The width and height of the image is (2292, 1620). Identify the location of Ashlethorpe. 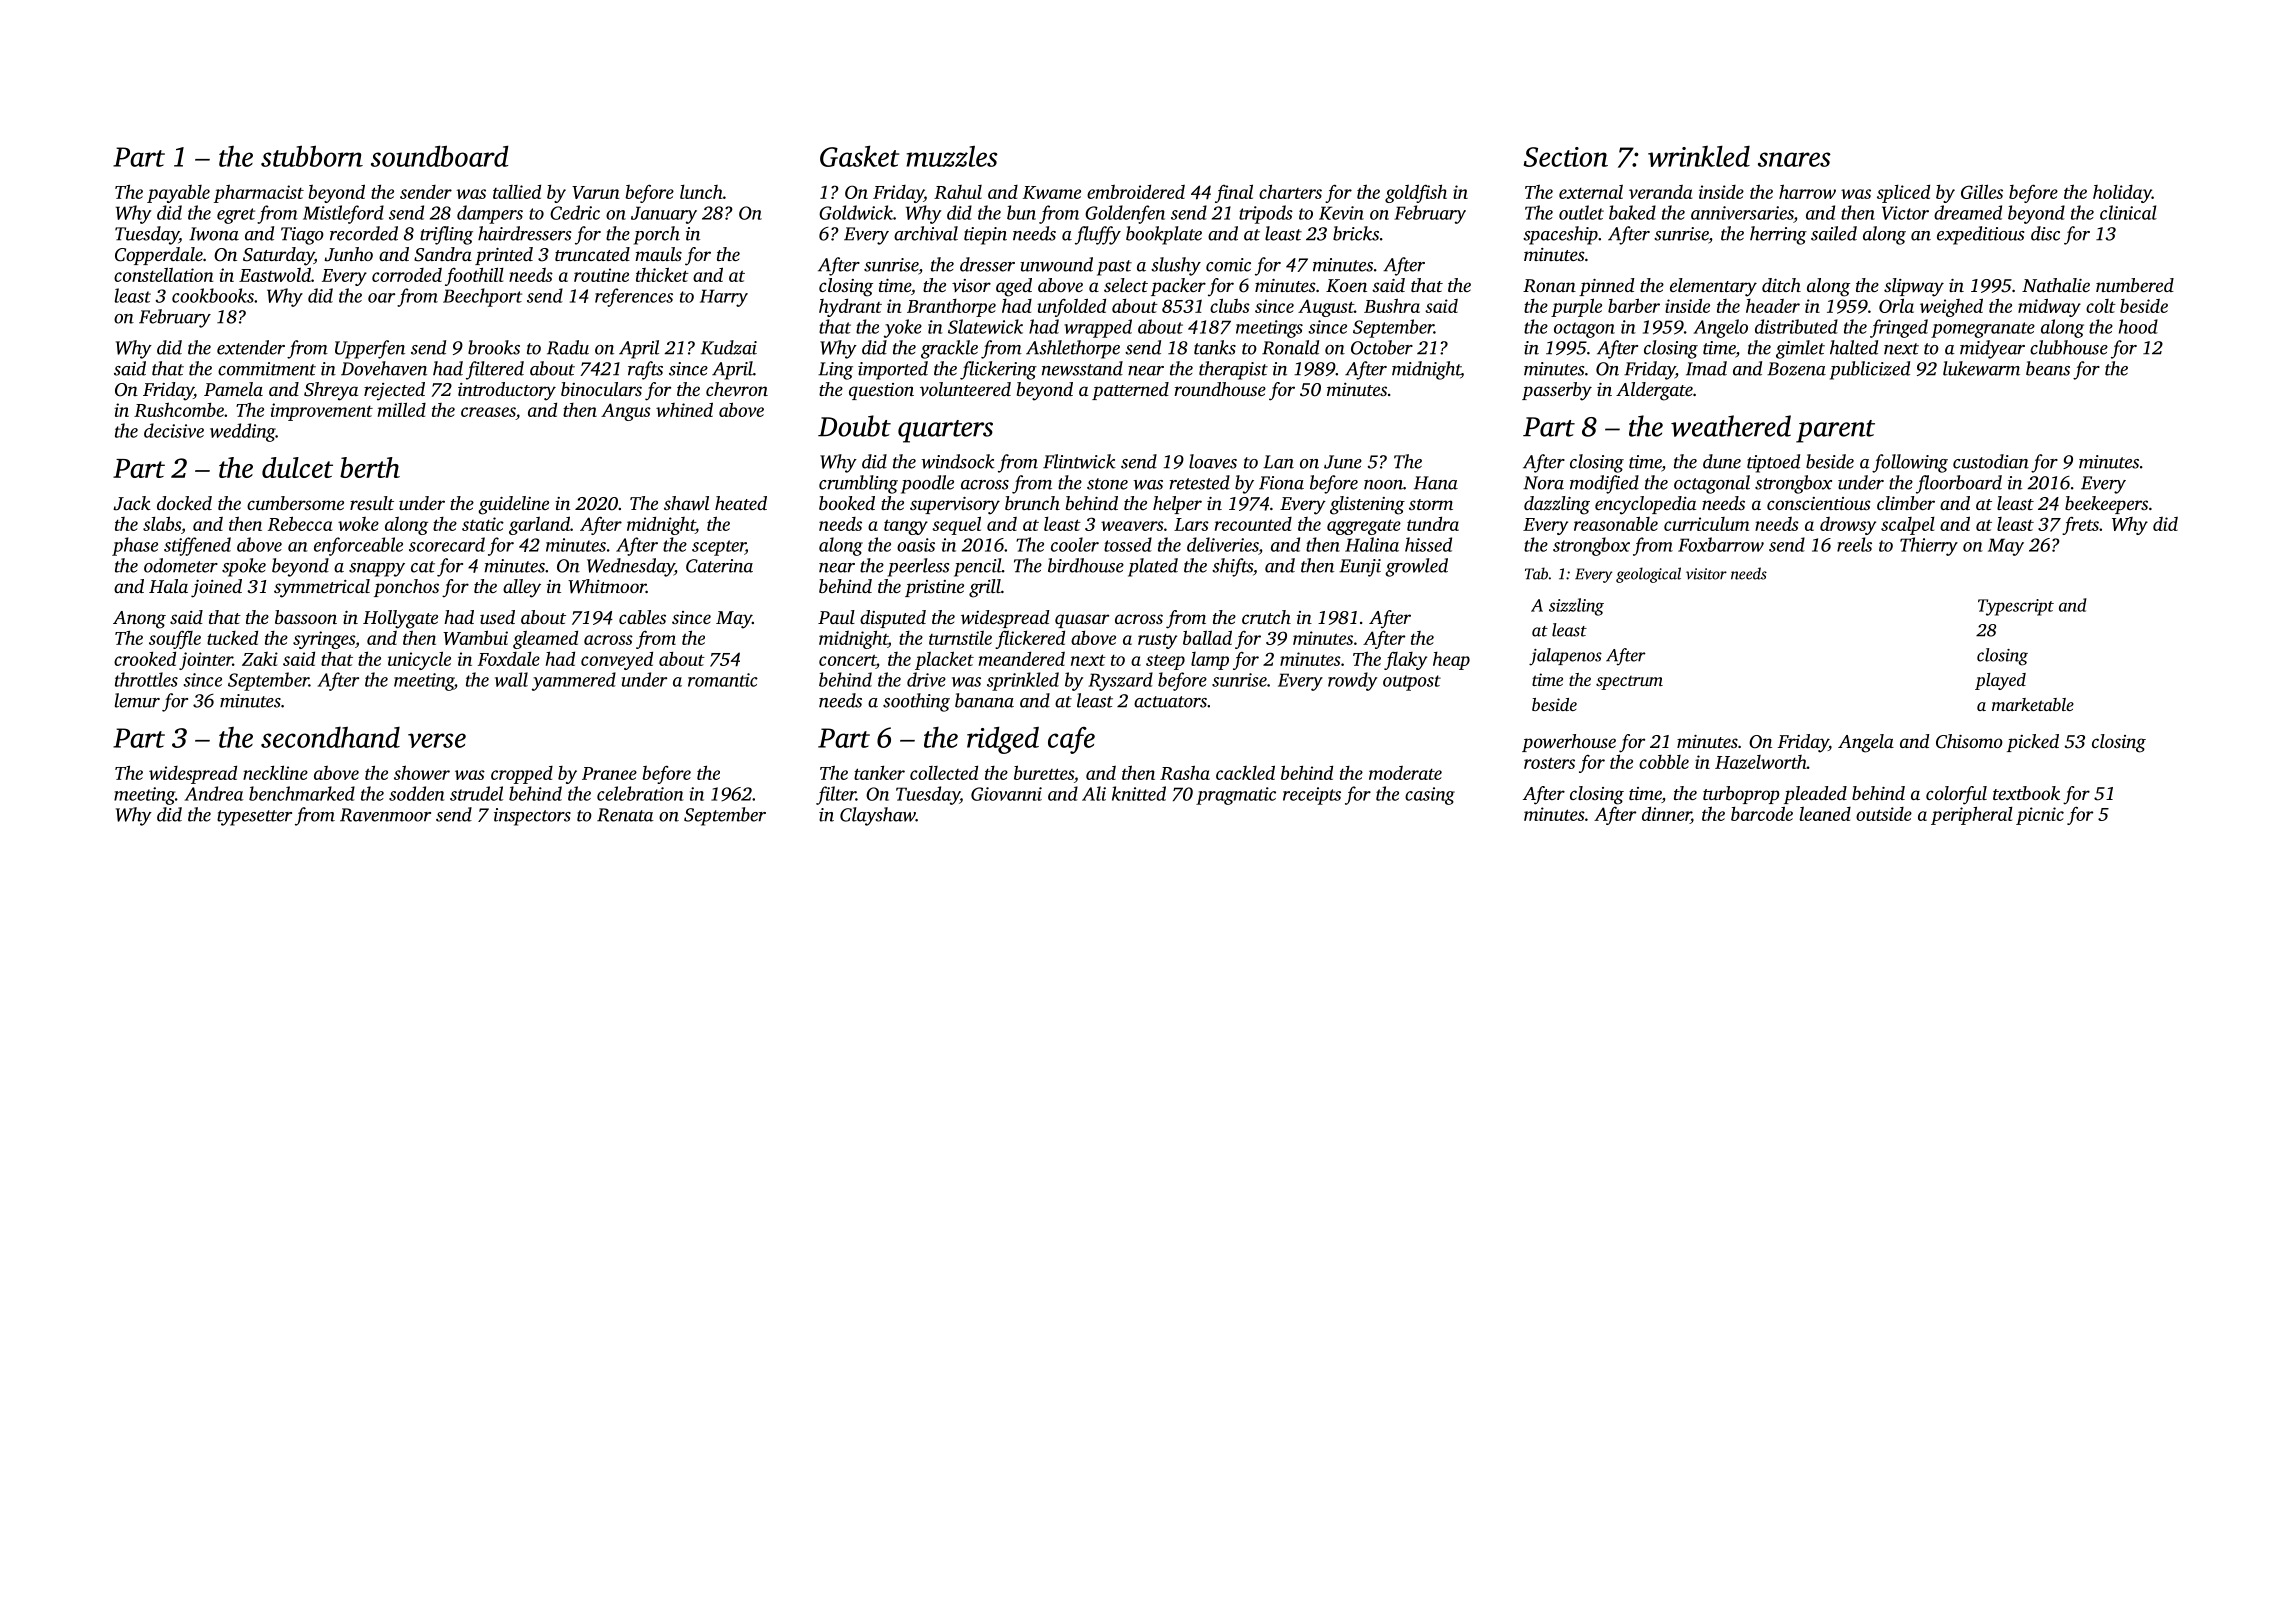
(1073, 349).
